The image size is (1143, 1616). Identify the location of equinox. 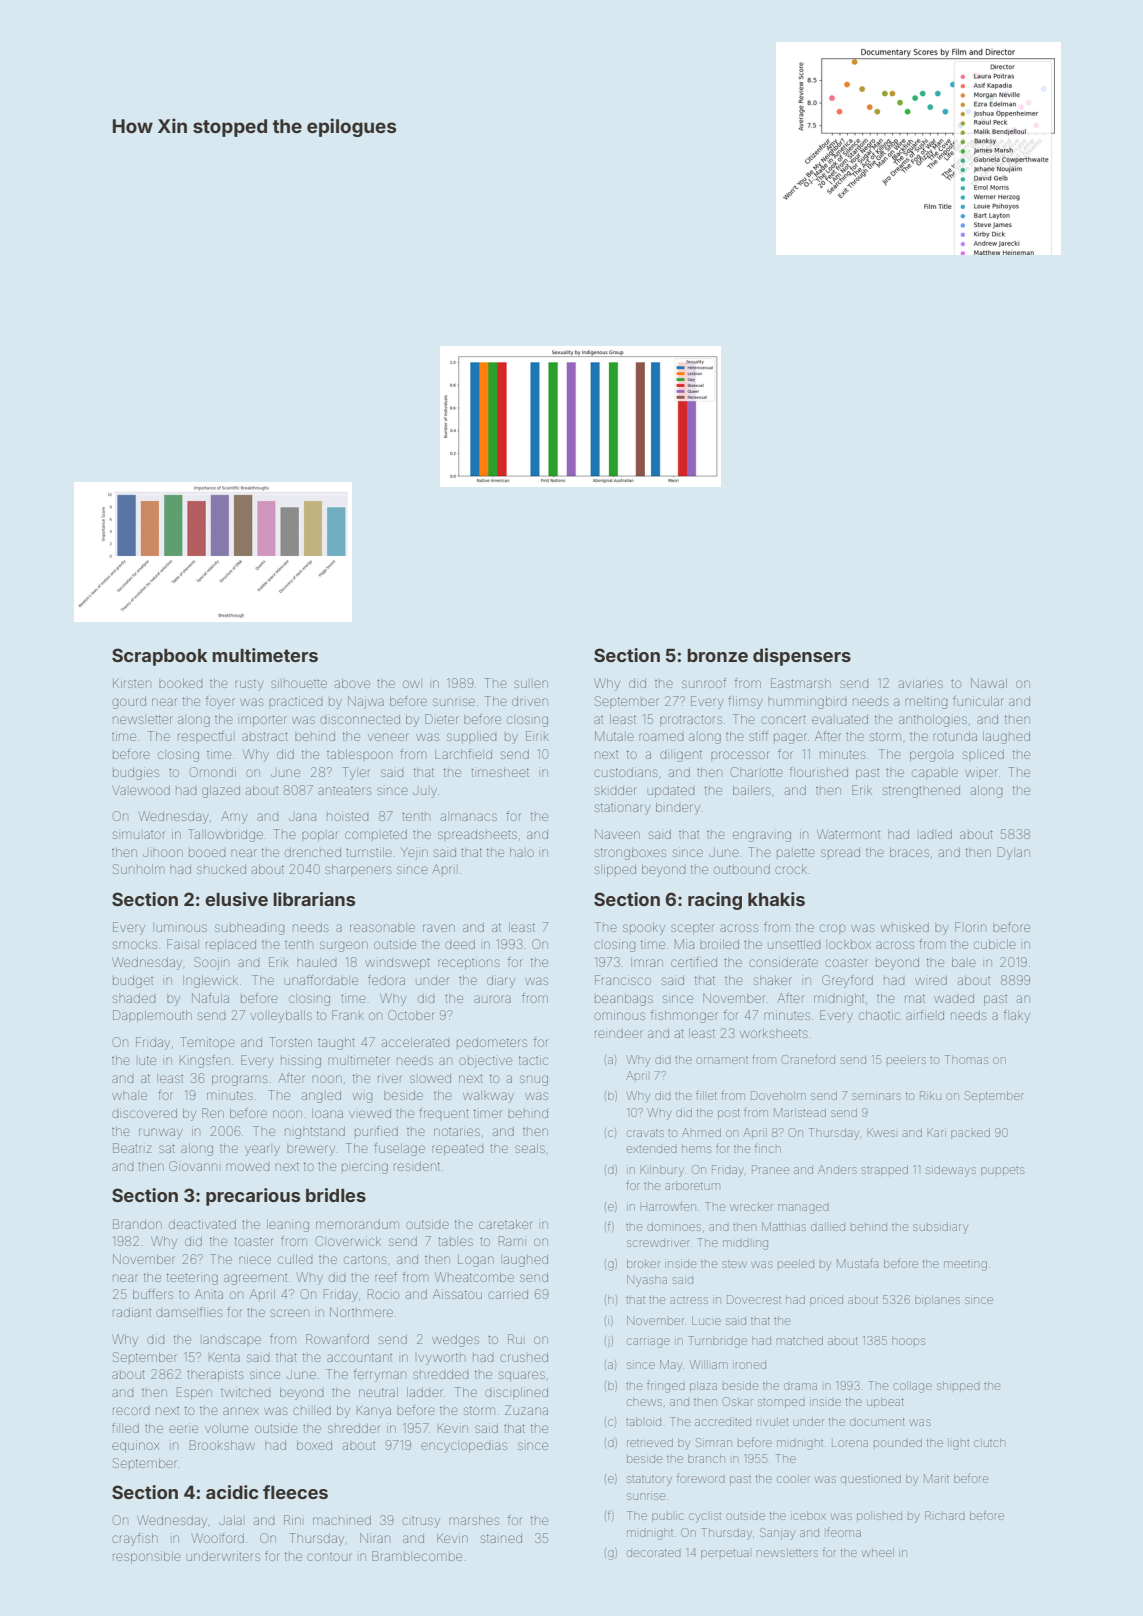
(136, 1446).
